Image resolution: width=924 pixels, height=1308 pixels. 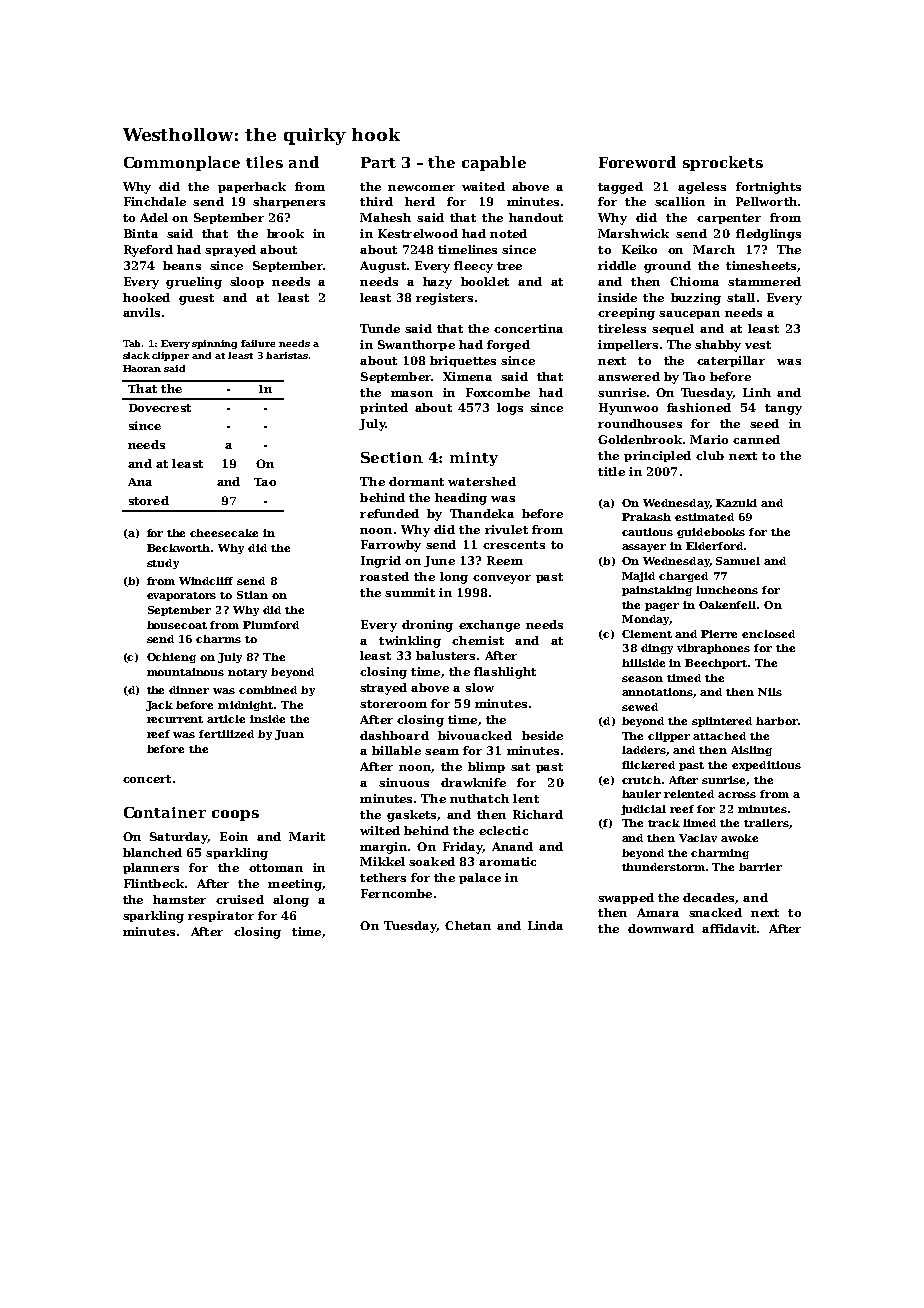 I want to click on blanched, so click(x=152, y=852).
